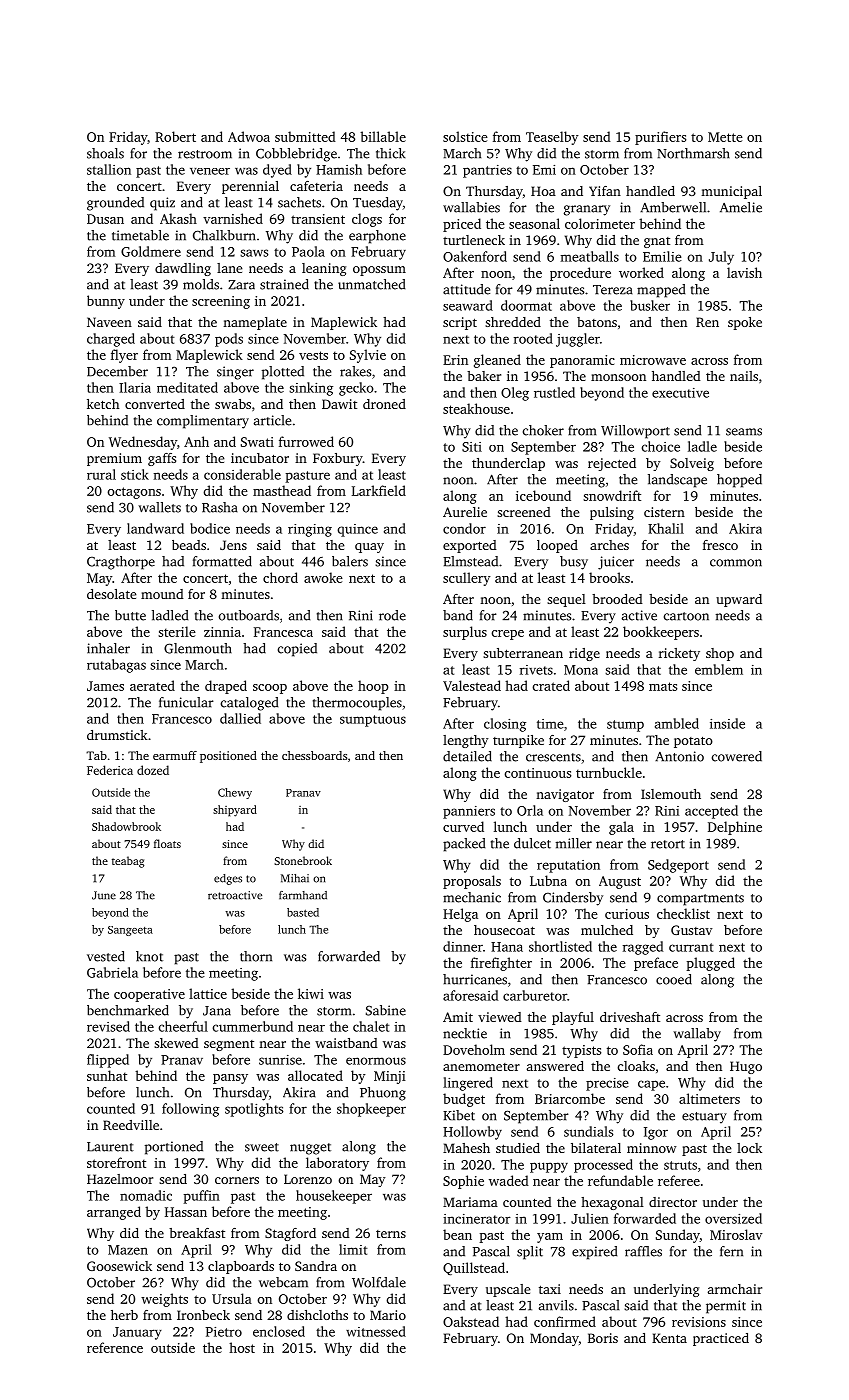 Image resolution: width=849 pixels, height=1400 pixels. What do you see at coordinates (731, 1251) in the image?
I see `fern` at bounding box center [731, 1251].
